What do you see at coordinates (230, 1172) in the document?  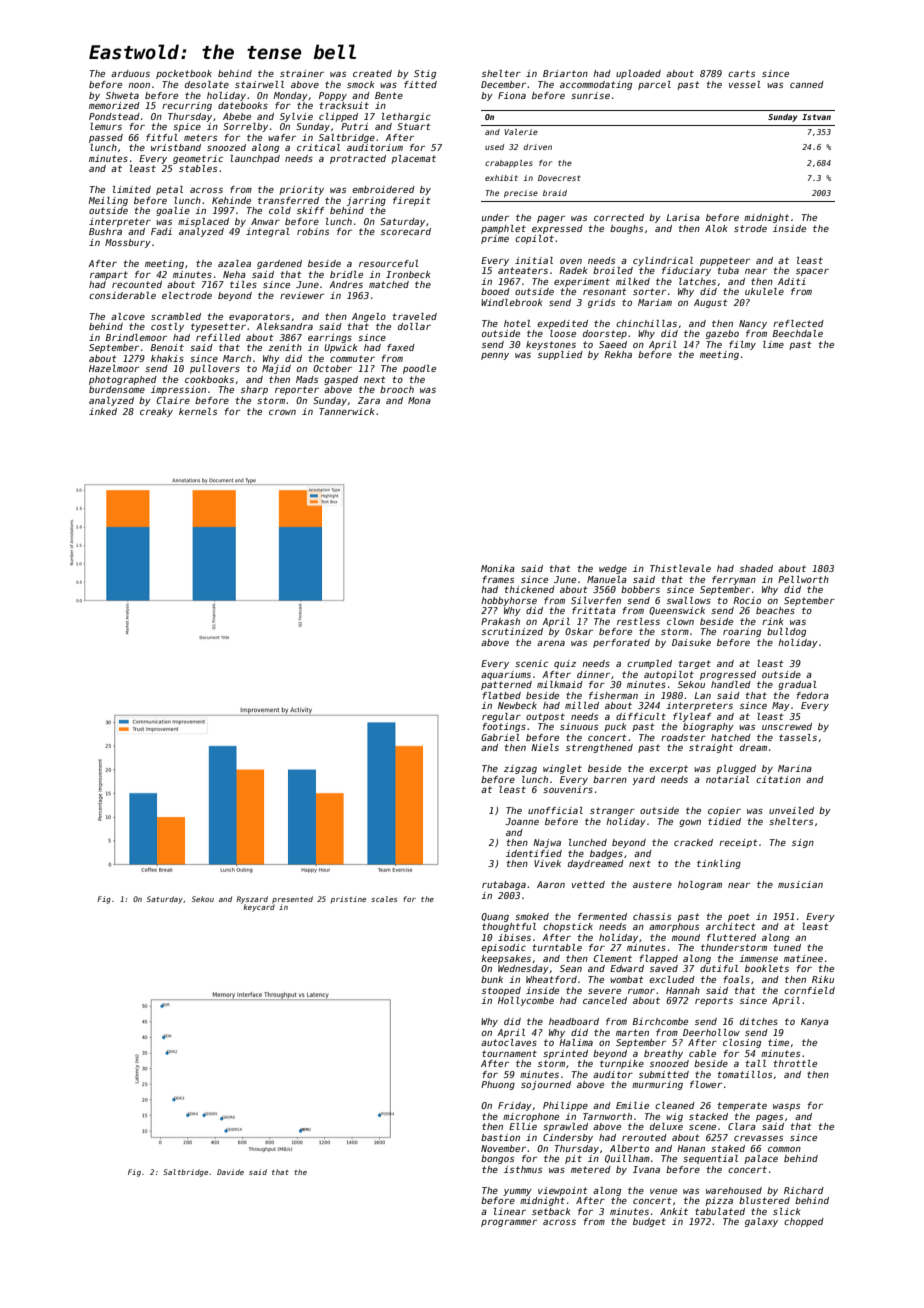 I see `Davide` at bounding box center [230, 1172].
